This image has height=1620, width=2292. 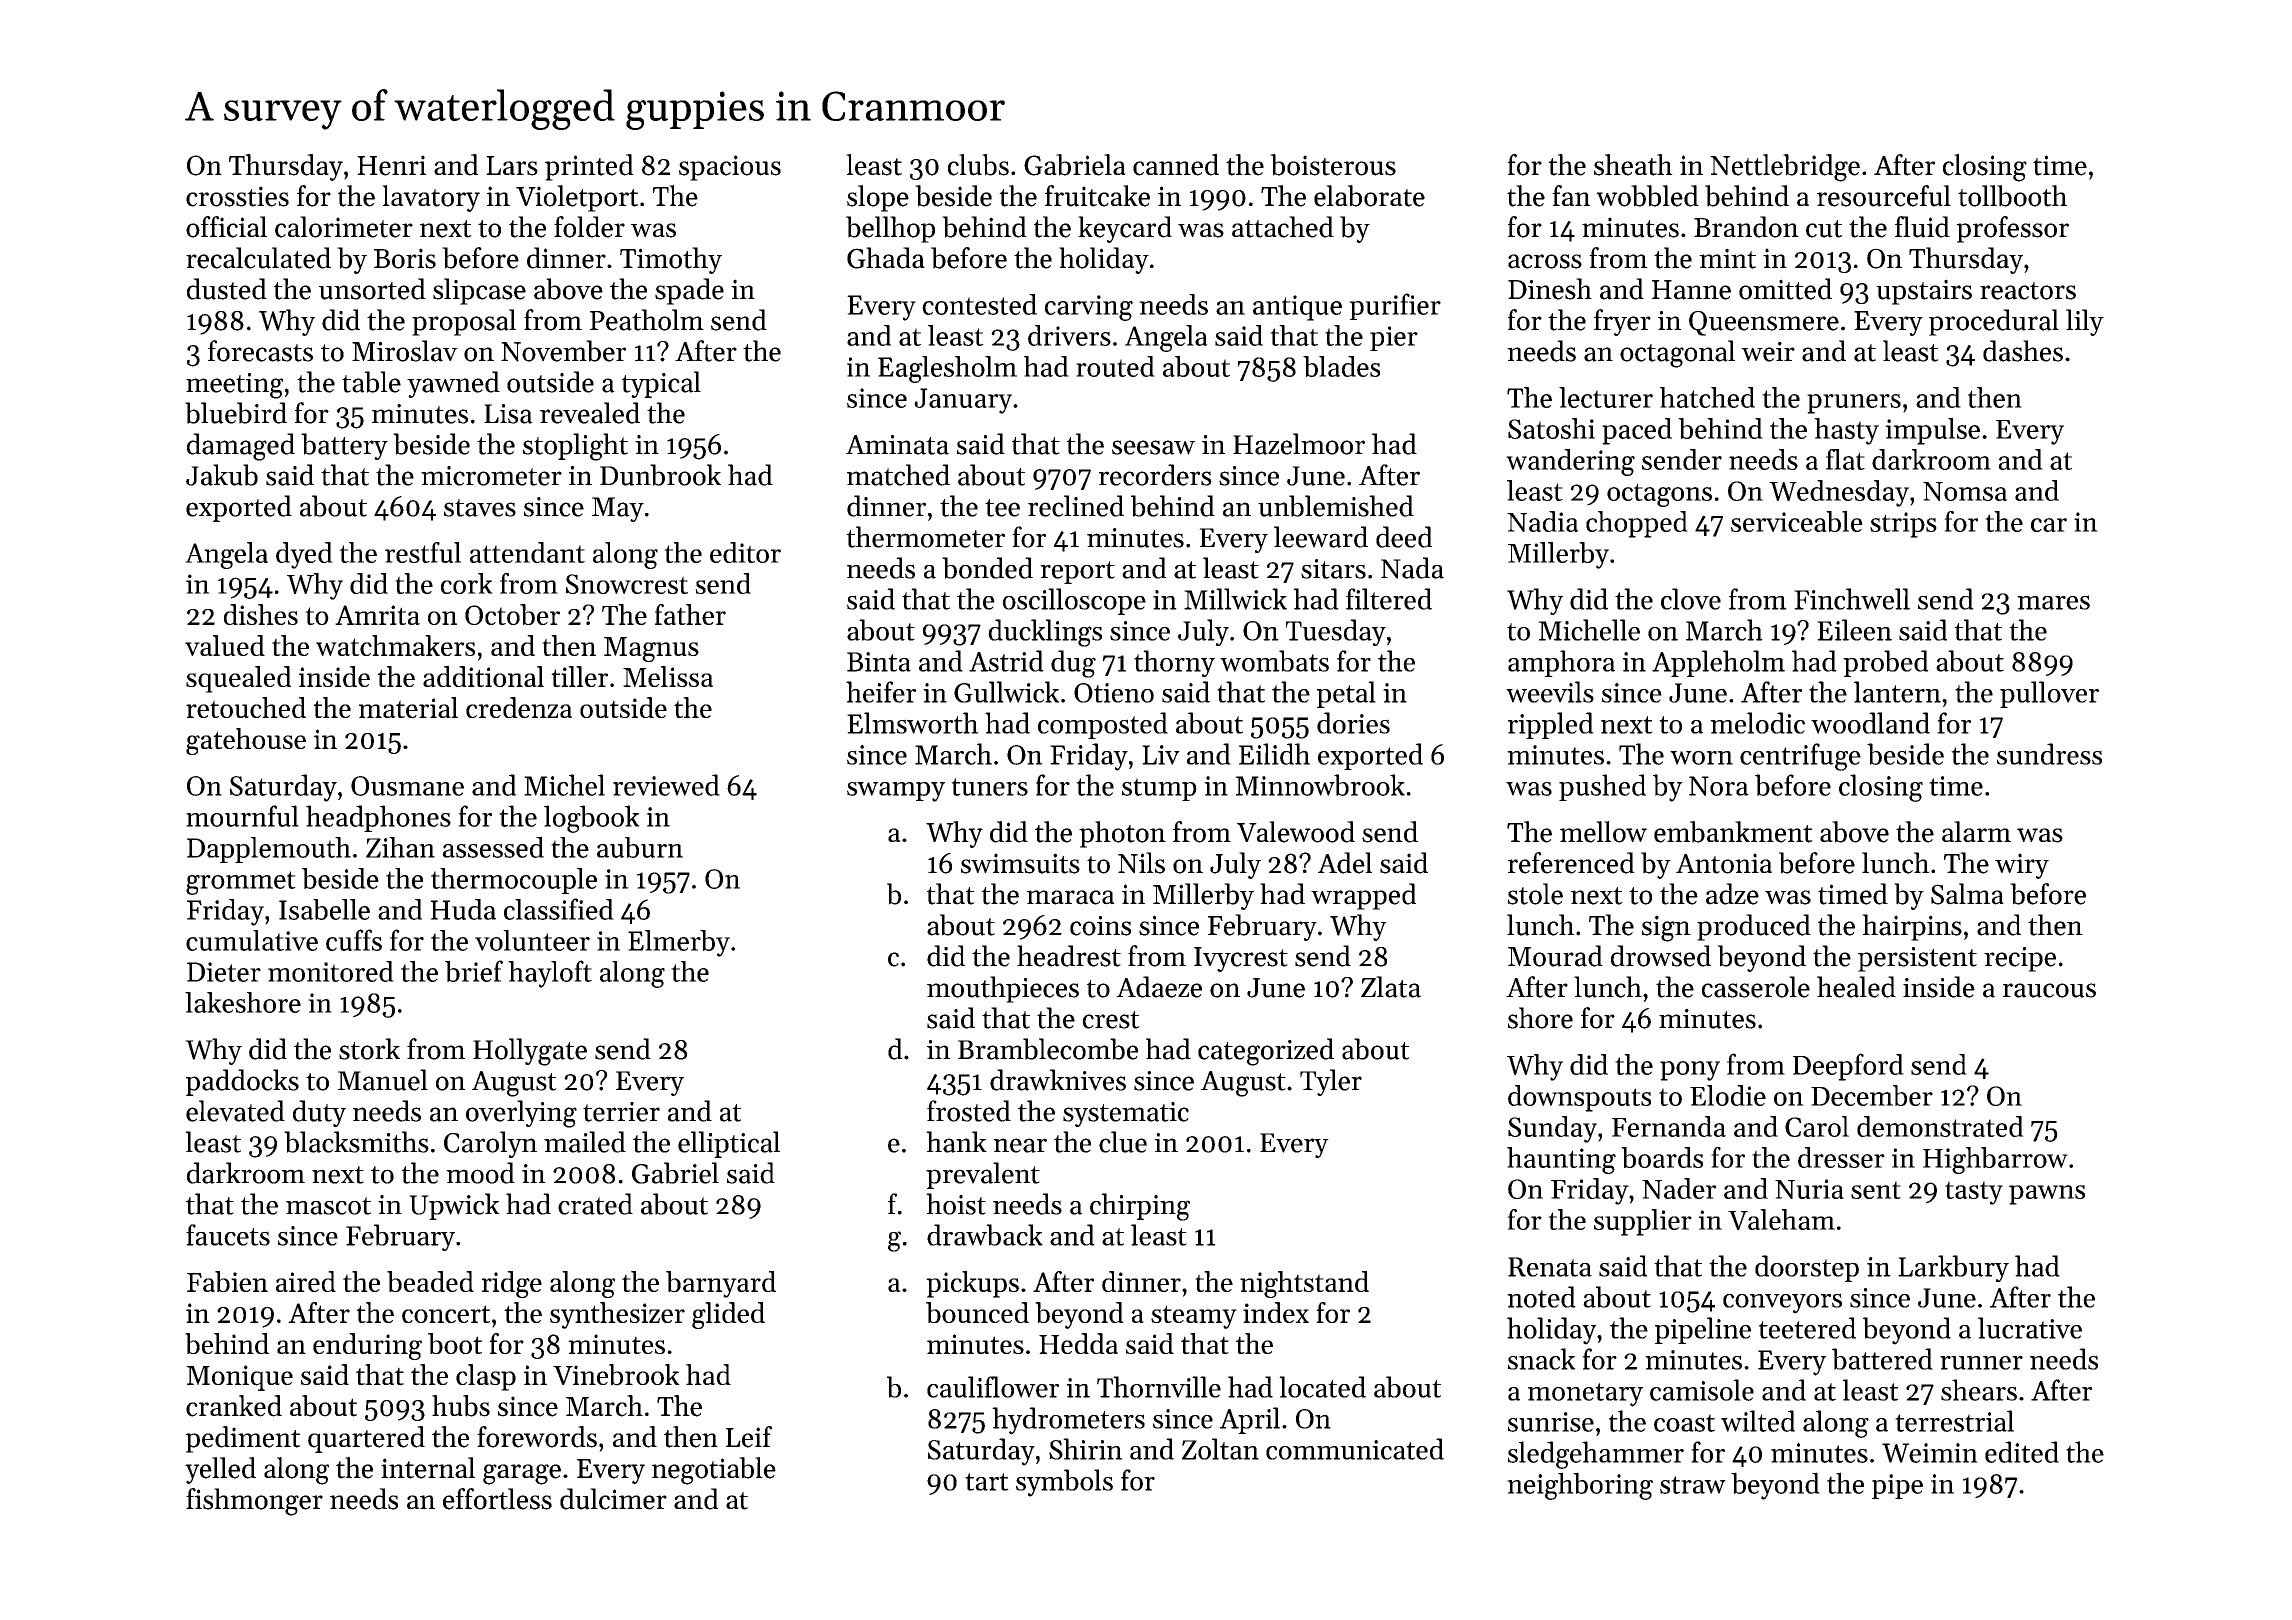 What do you see at coordinates (1194, 1317) in the image?
I see `steamy` at bounding box center [1194, 1317].
